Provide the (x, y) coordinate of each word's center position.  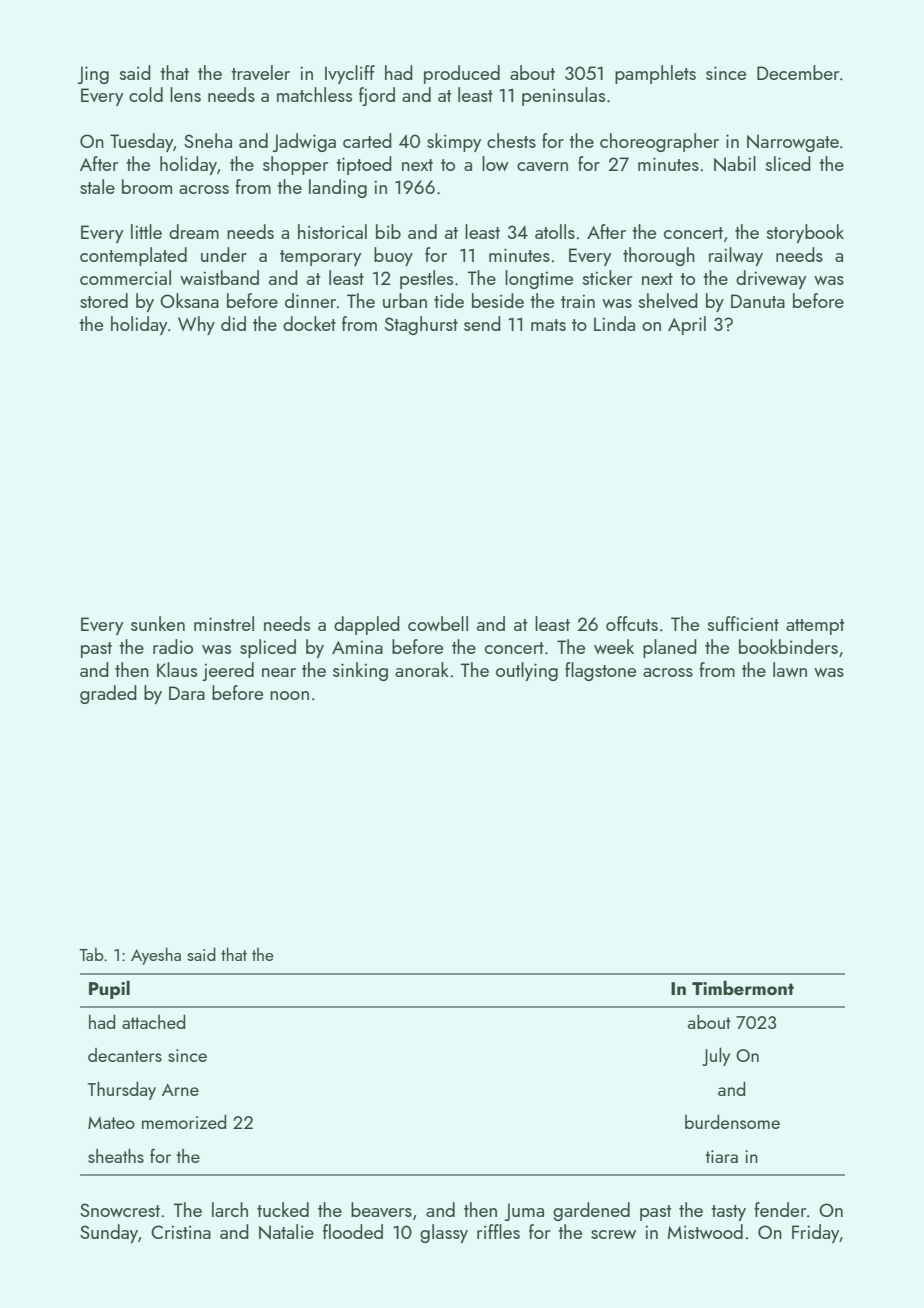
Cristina (181, 1232)
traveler (260, 72)
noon (289, 695)
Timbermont (743, 987)
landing (338, 188)
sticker (607, 277)
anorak (422, 669)
